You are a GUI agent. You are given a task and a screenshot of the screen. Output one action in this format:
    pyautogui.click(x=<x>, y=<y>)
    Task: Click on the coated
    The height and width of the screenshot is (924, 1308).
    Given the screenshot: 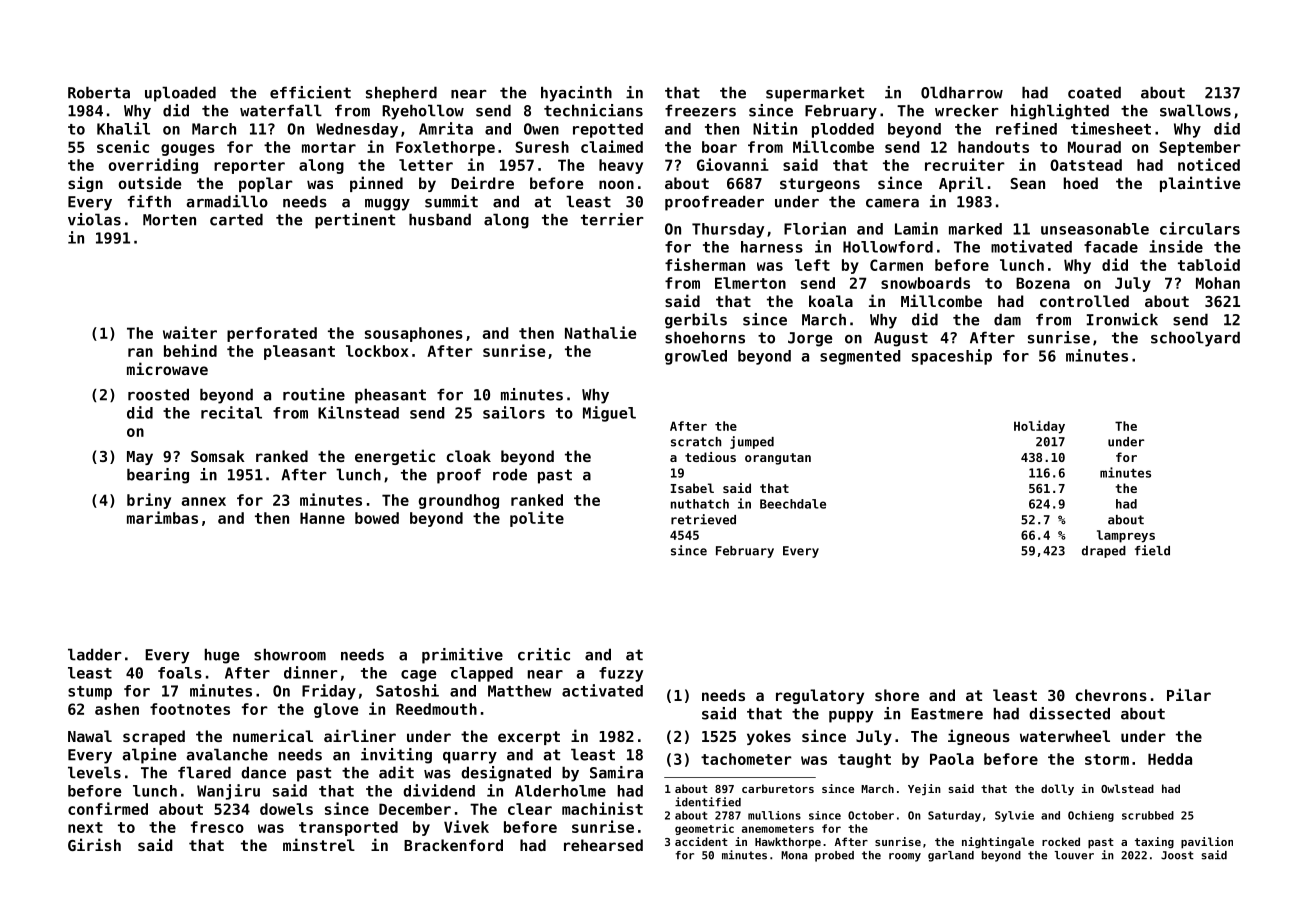 What is the action you would take?
    pyautogui.click(x=1094, y=92)
